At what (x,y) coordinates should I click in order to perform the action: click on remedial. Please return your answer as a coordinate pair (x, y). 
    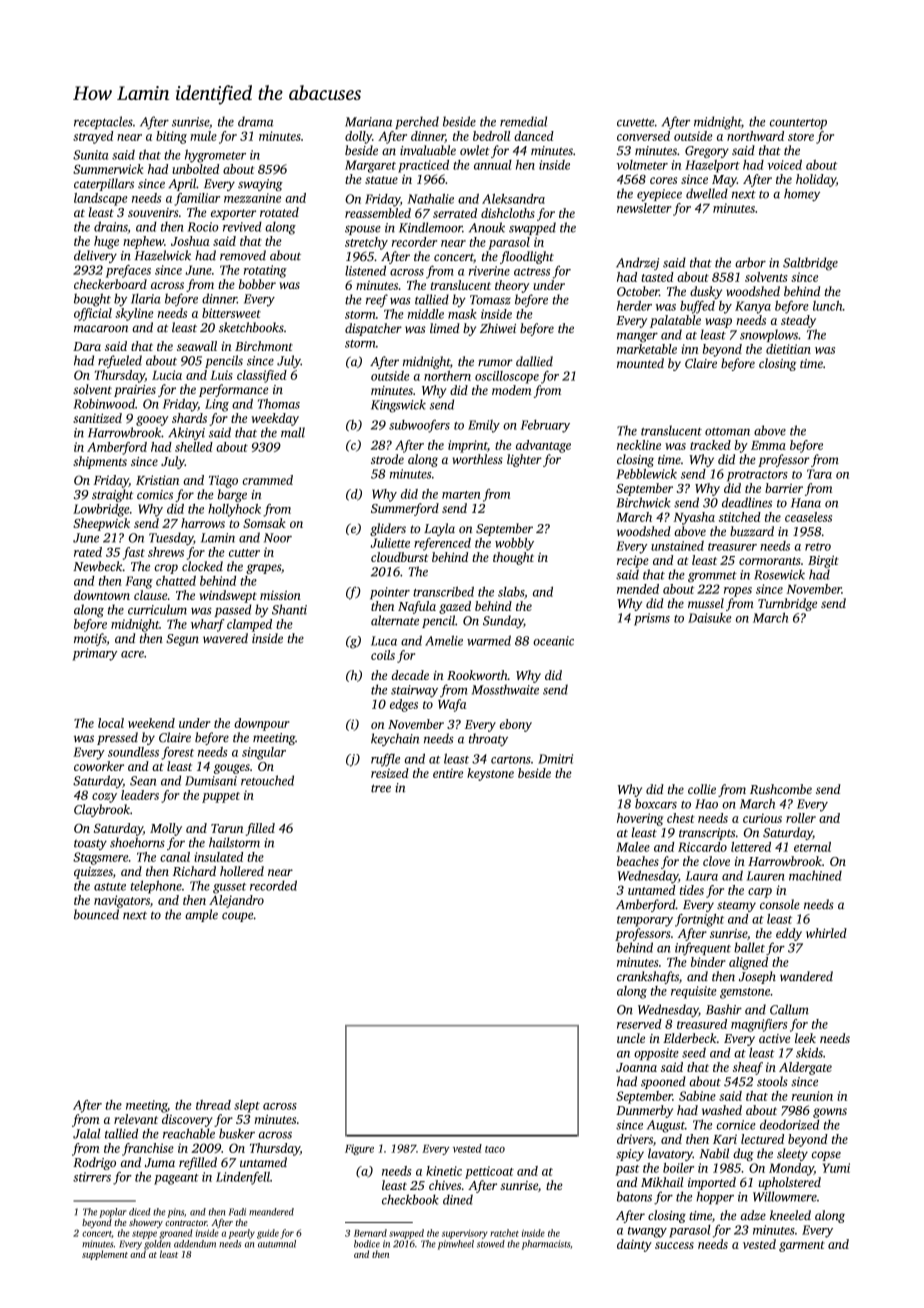
    Looking at the image, I should click on (523, 121).
